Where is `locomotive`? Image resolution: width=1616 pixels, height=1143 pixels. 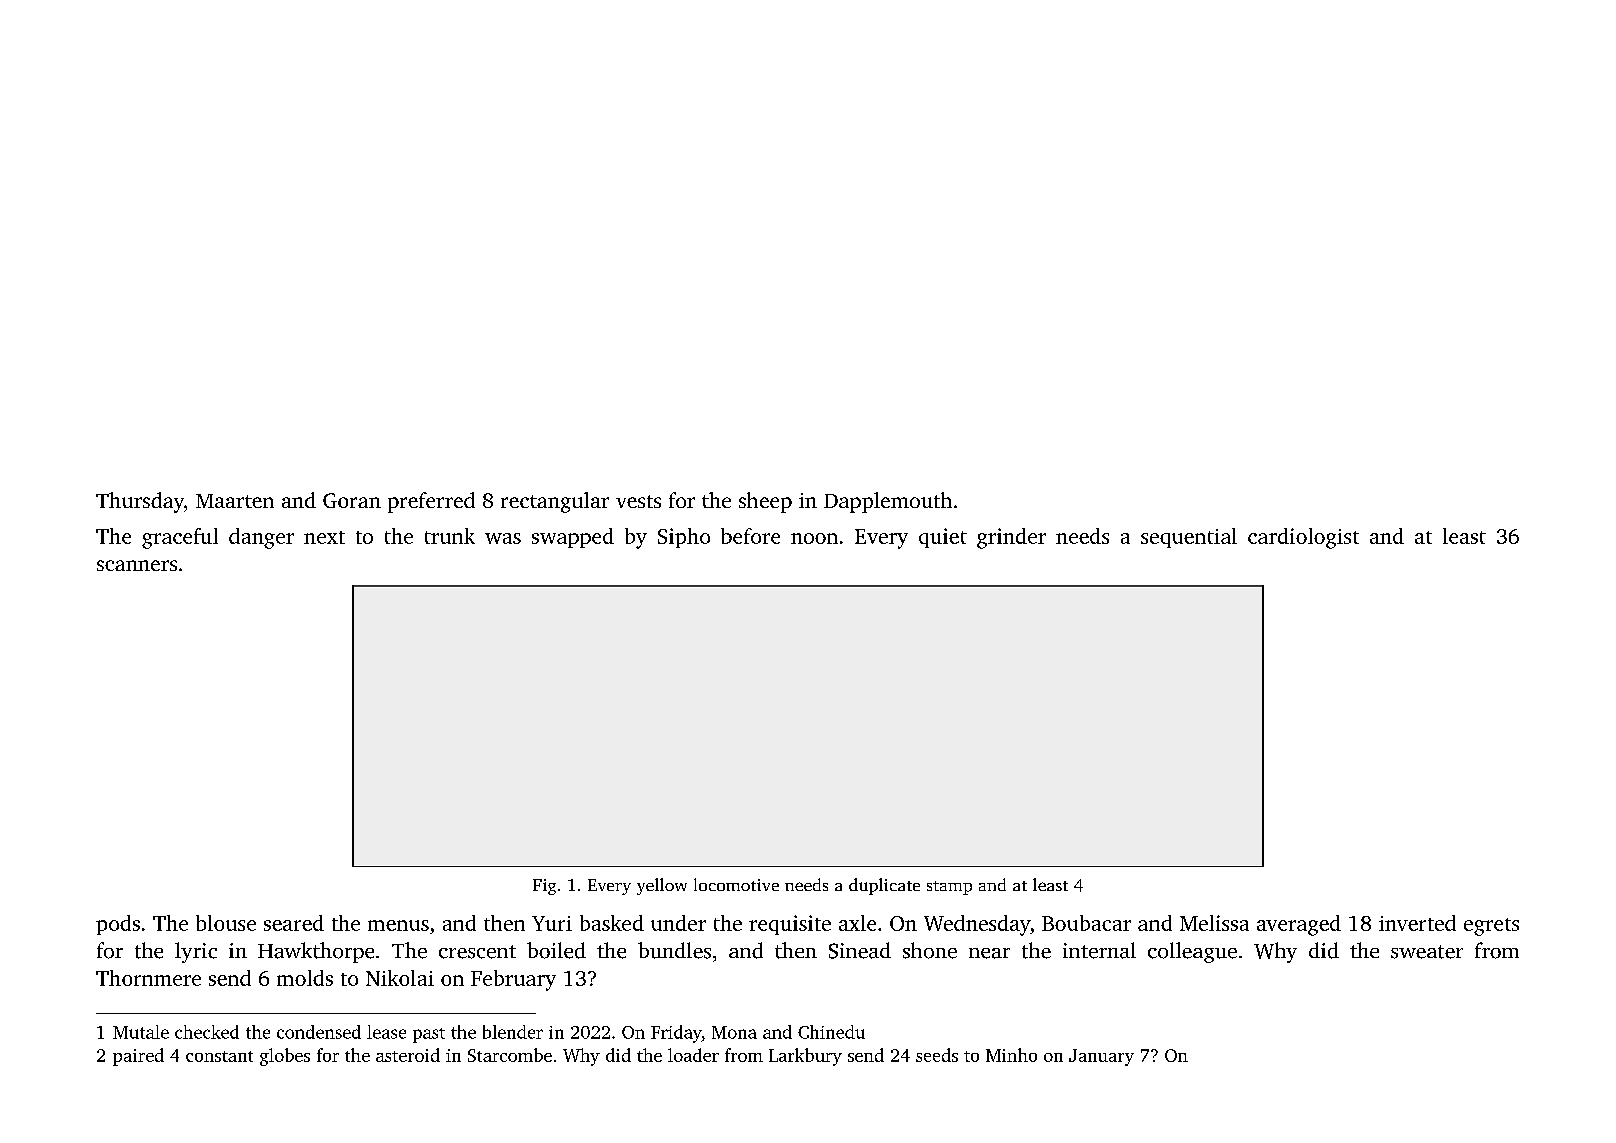 locomotive is located at coordinates (736, 884).
